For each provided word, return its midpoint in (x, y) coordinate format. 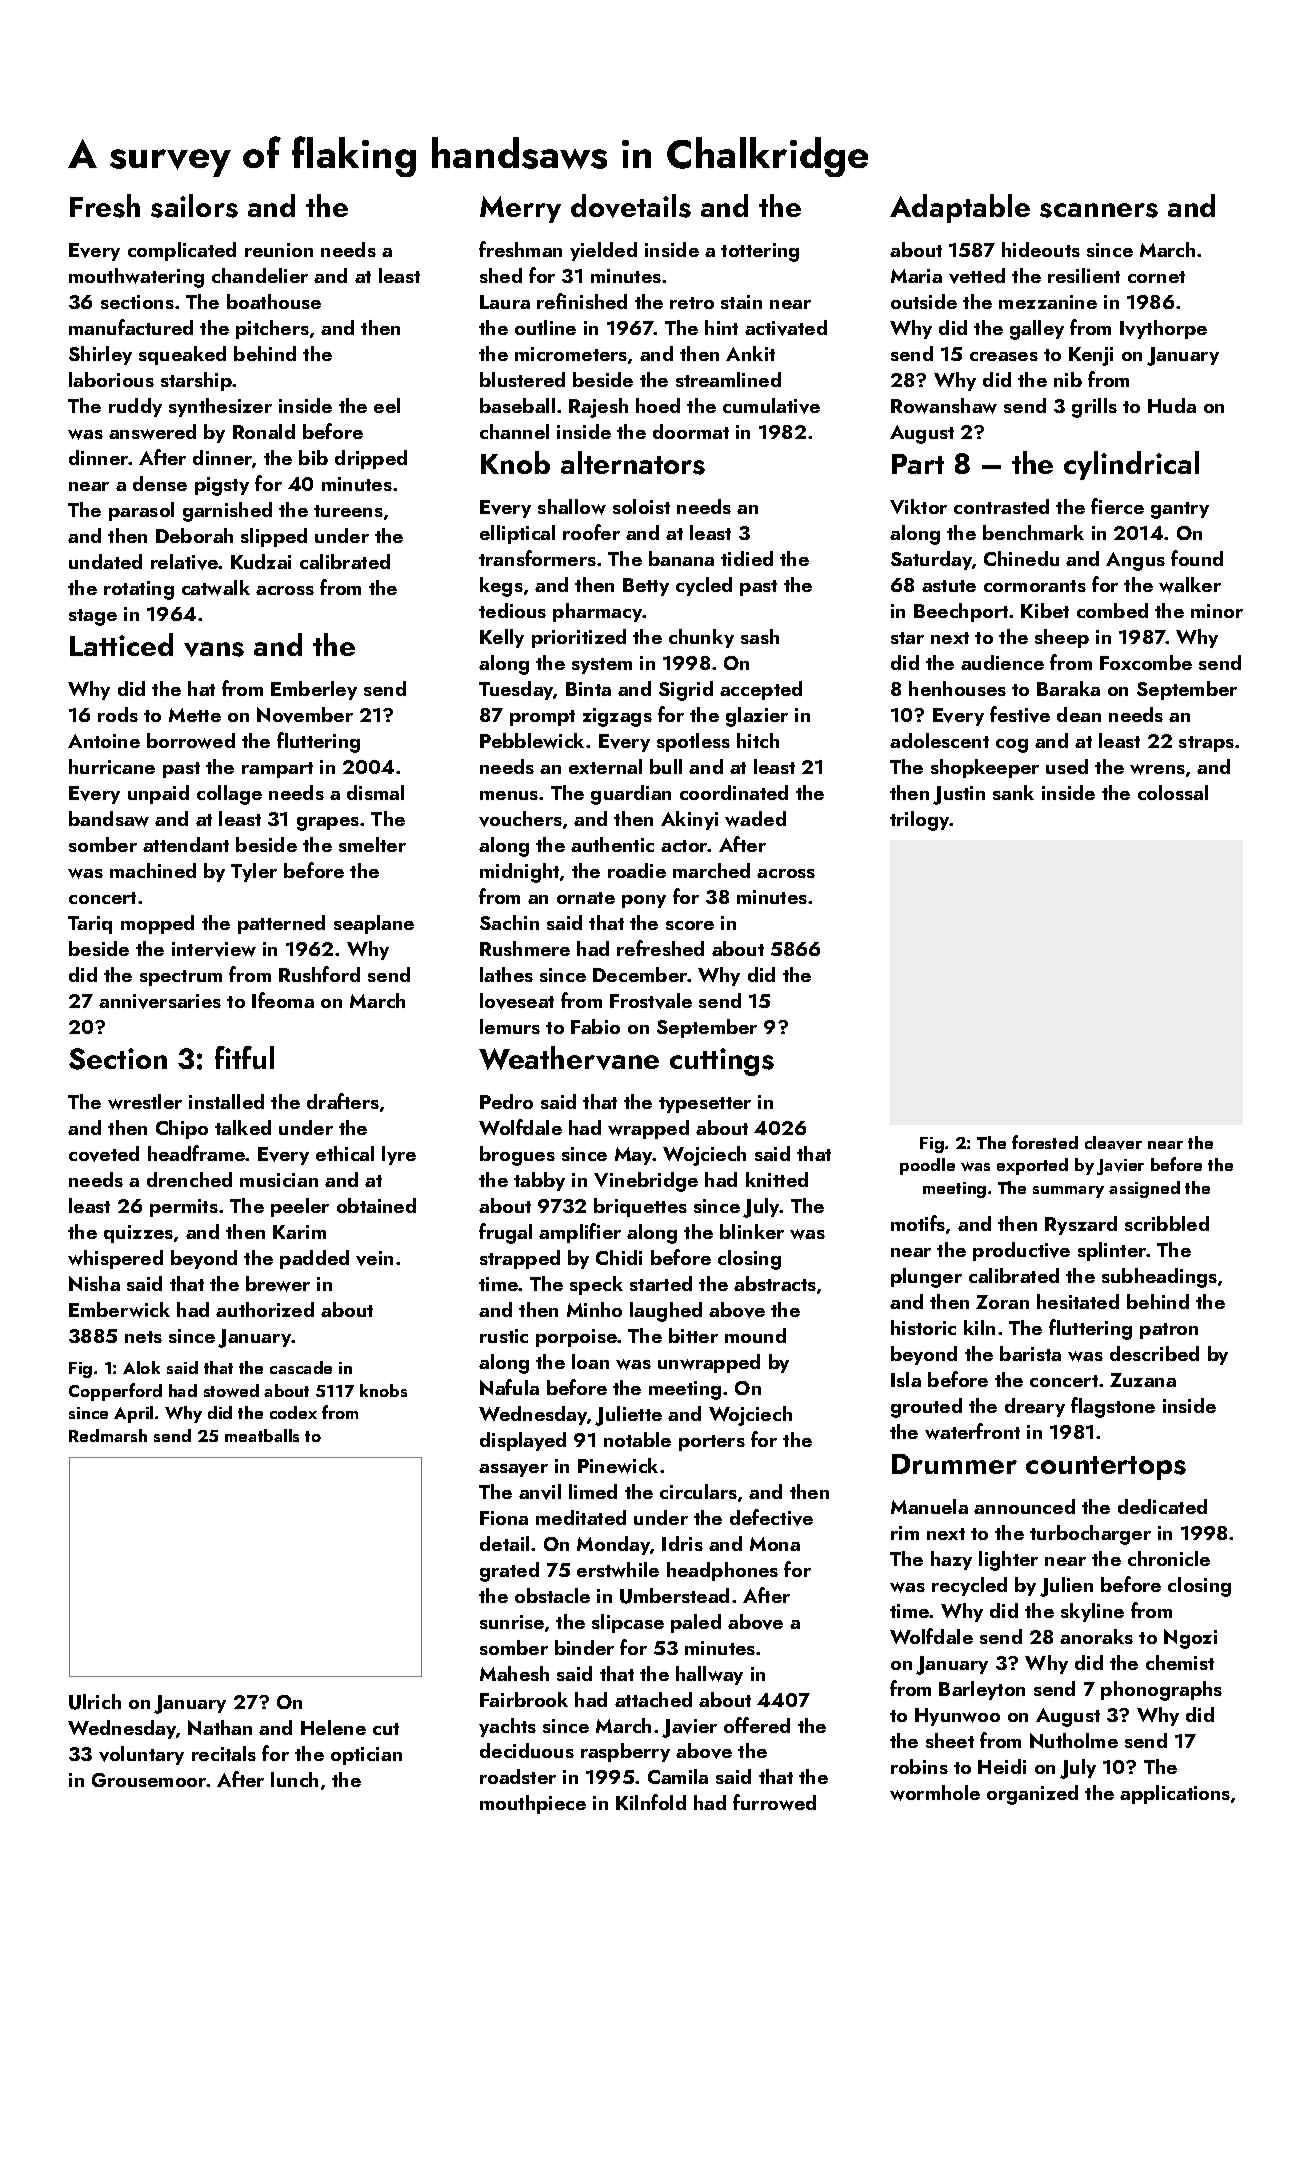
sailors (194, 206)
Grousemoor (149, 1780)
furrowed (774, 1802)
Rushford (319, 974)
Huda (1172, 405)
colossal (1173, 792)
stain (741, 302)
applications (1175, 1794)
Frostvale (651, 1001)
